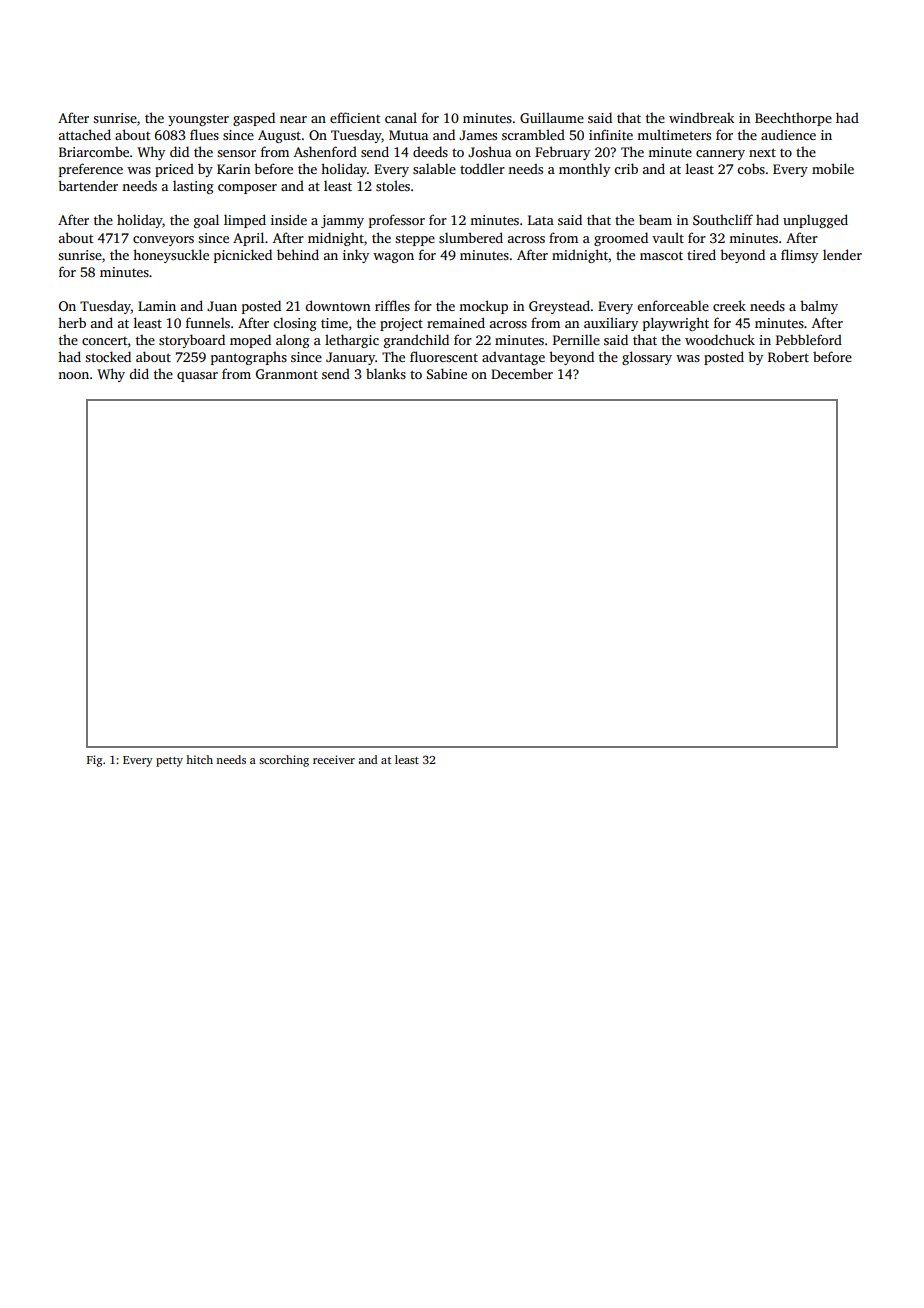 Image resolution: width=924 pixels, height=1308 pixels. I want to click on quasar, so click(197, 377).
